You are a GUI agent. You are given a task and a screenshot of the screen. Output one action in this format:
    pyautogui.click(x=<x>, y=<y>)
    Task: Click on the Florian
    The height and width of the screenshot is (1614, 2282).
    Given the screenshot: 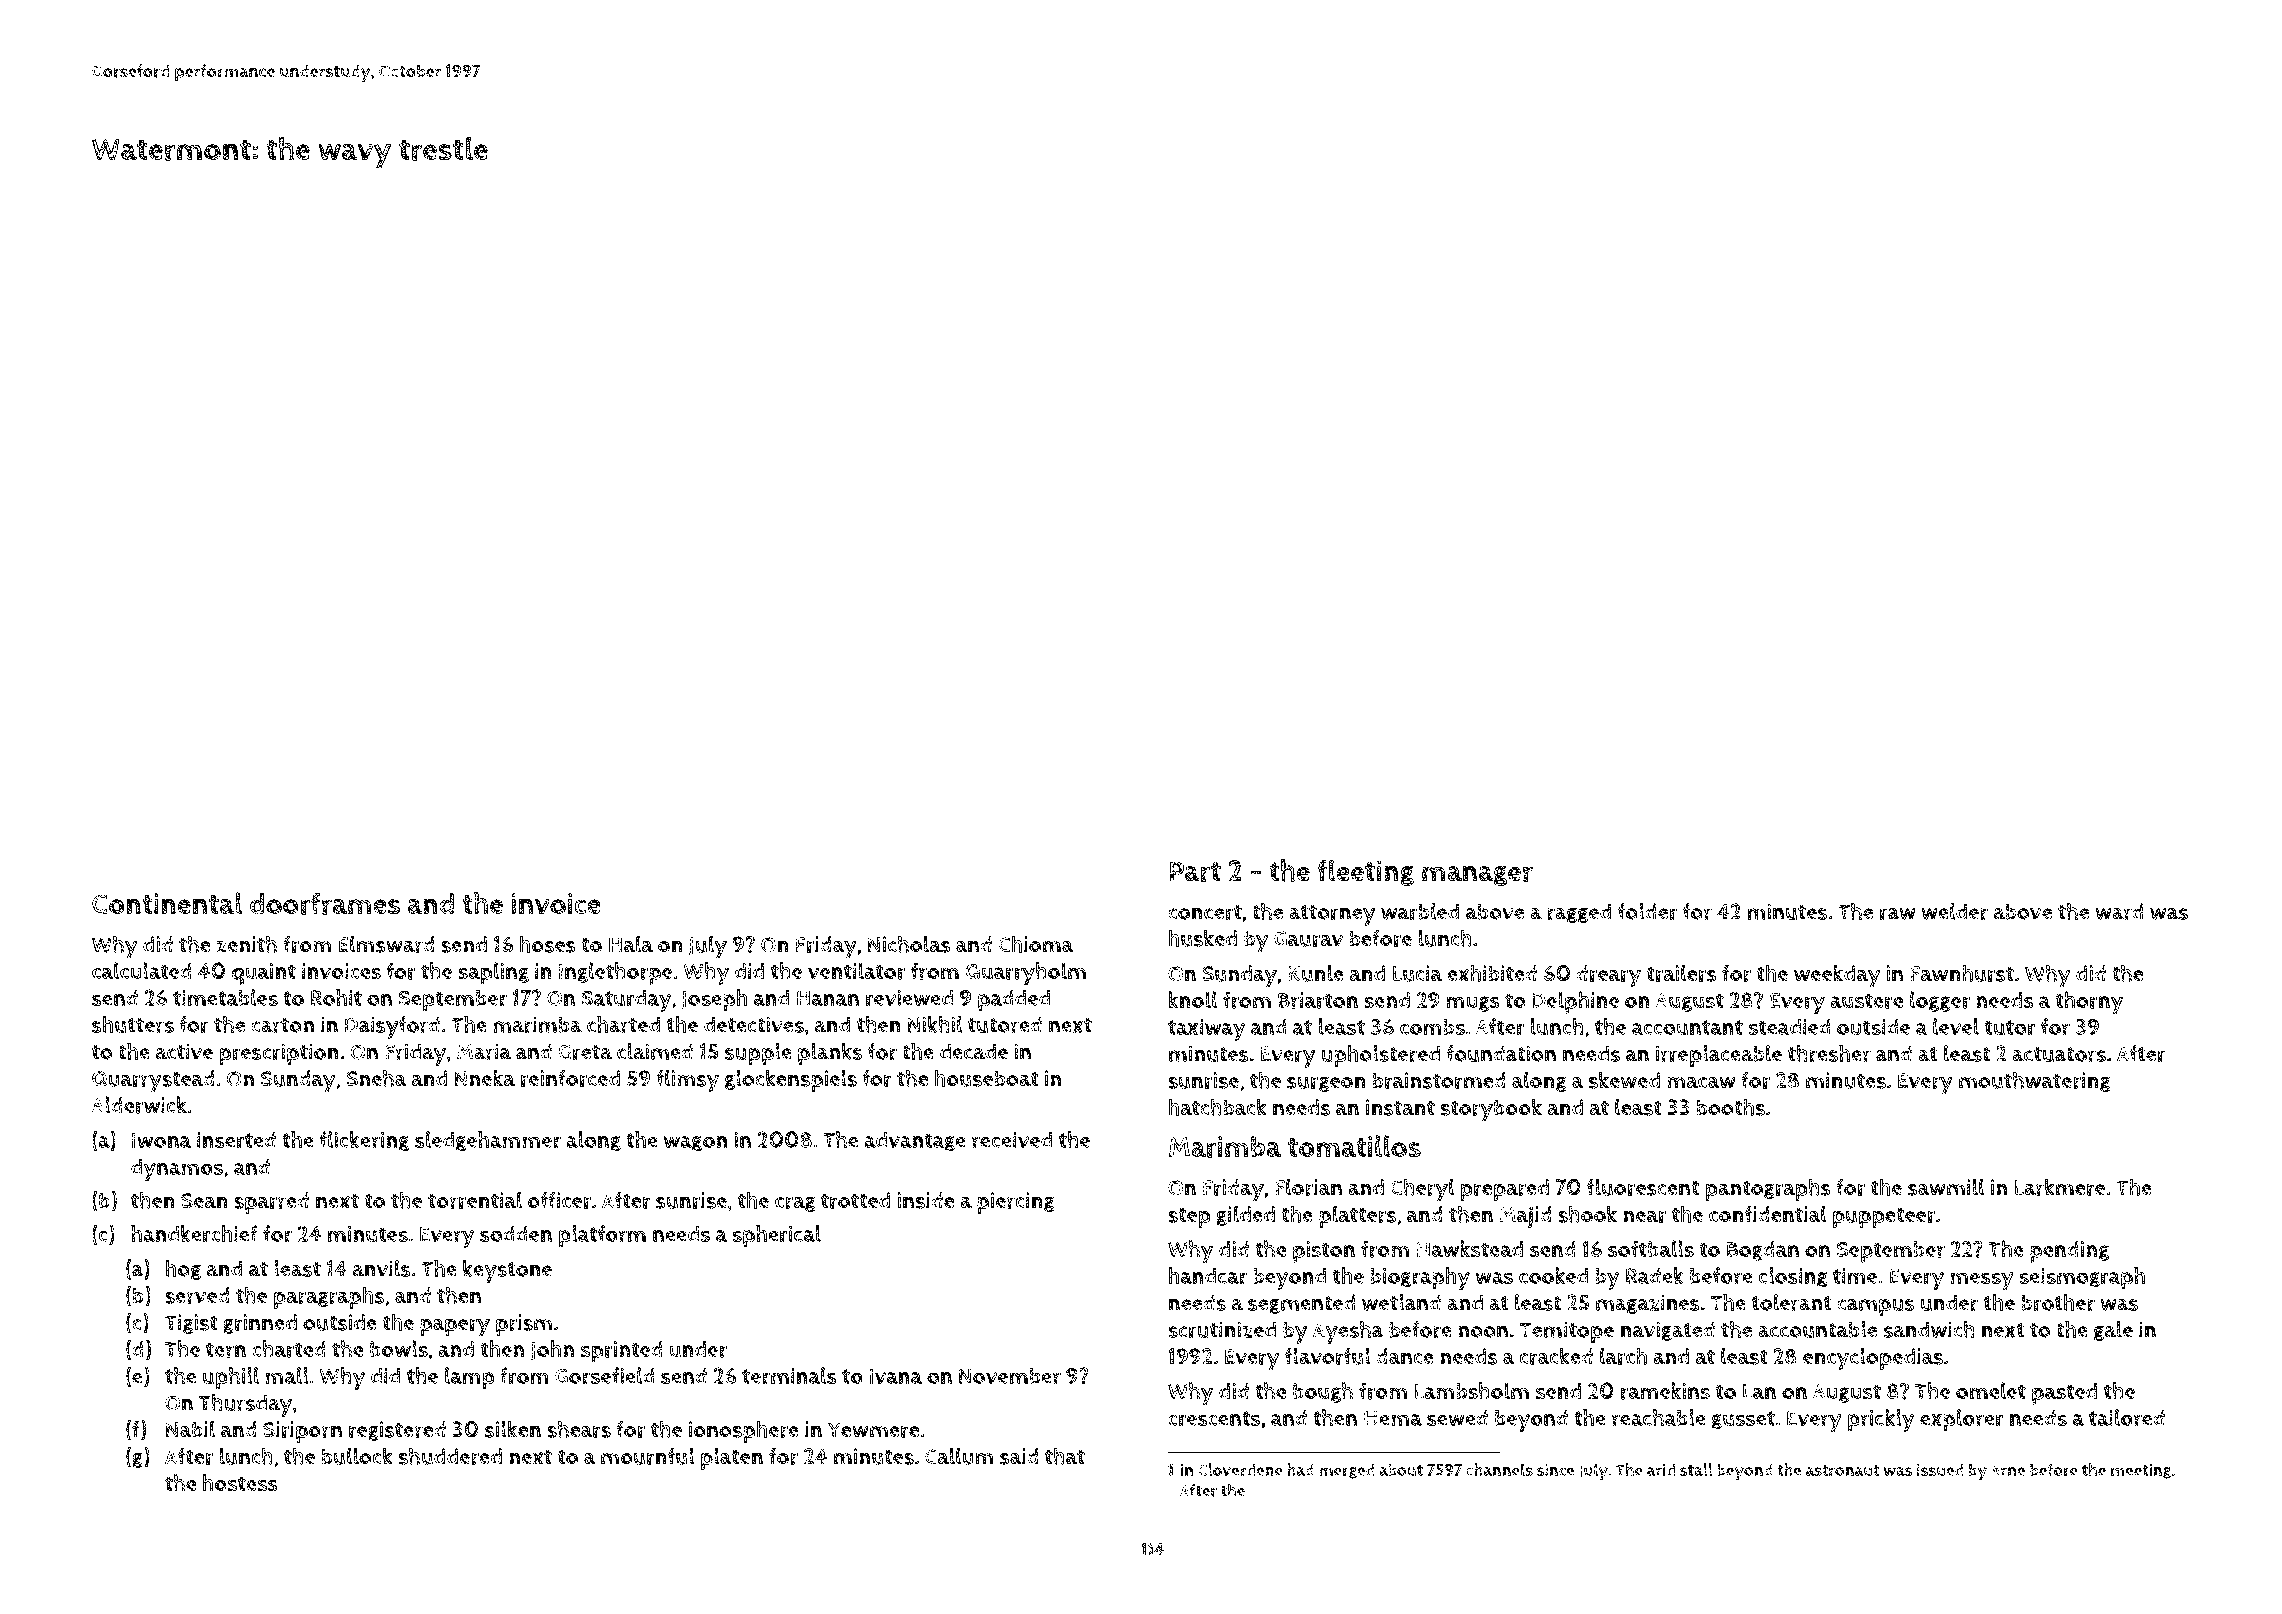 What is the action you would take?
    pyautogui.click(x=1308, y=1187)
